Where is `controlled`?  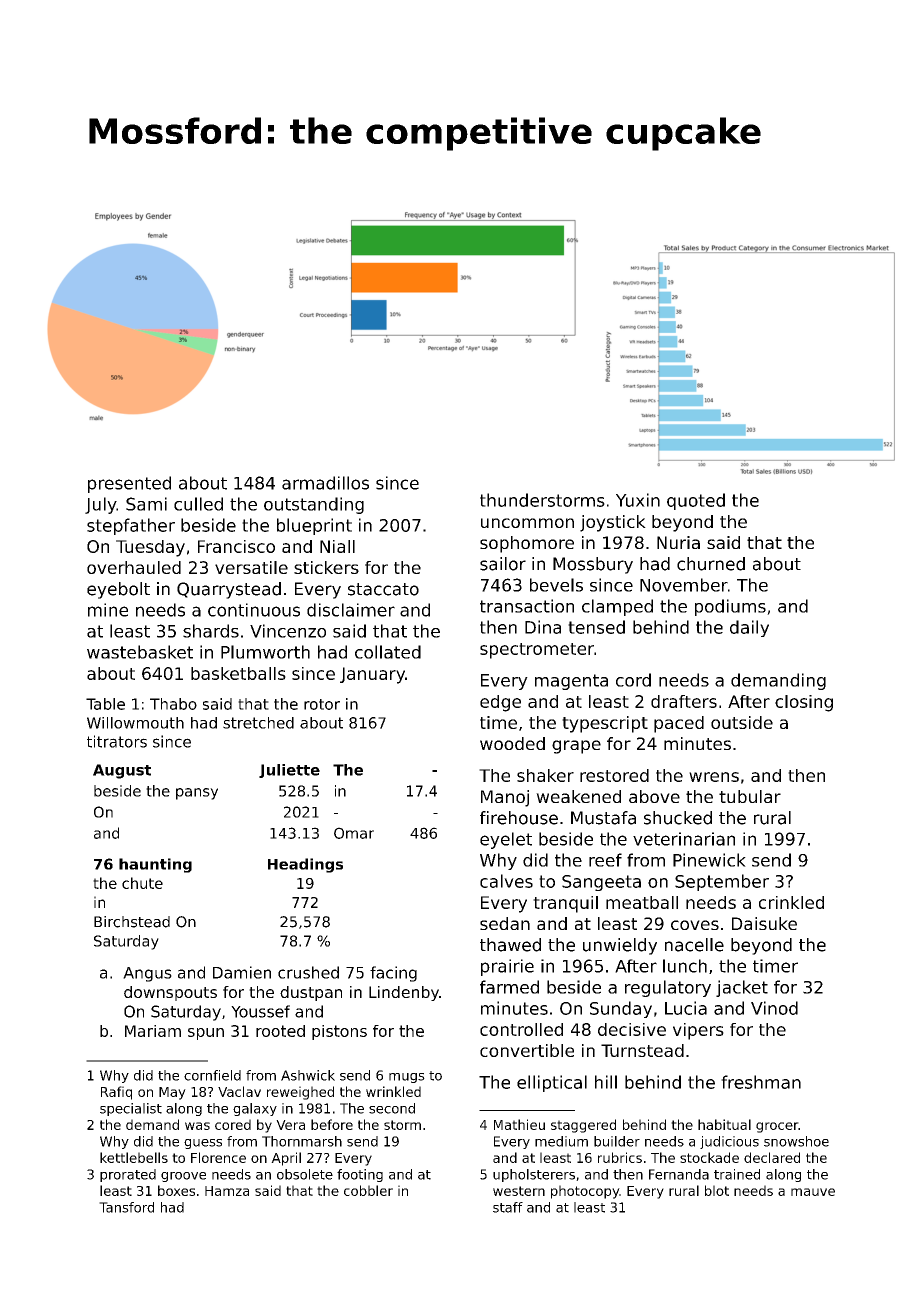
controlled is located at coordinates (521, 1029).
